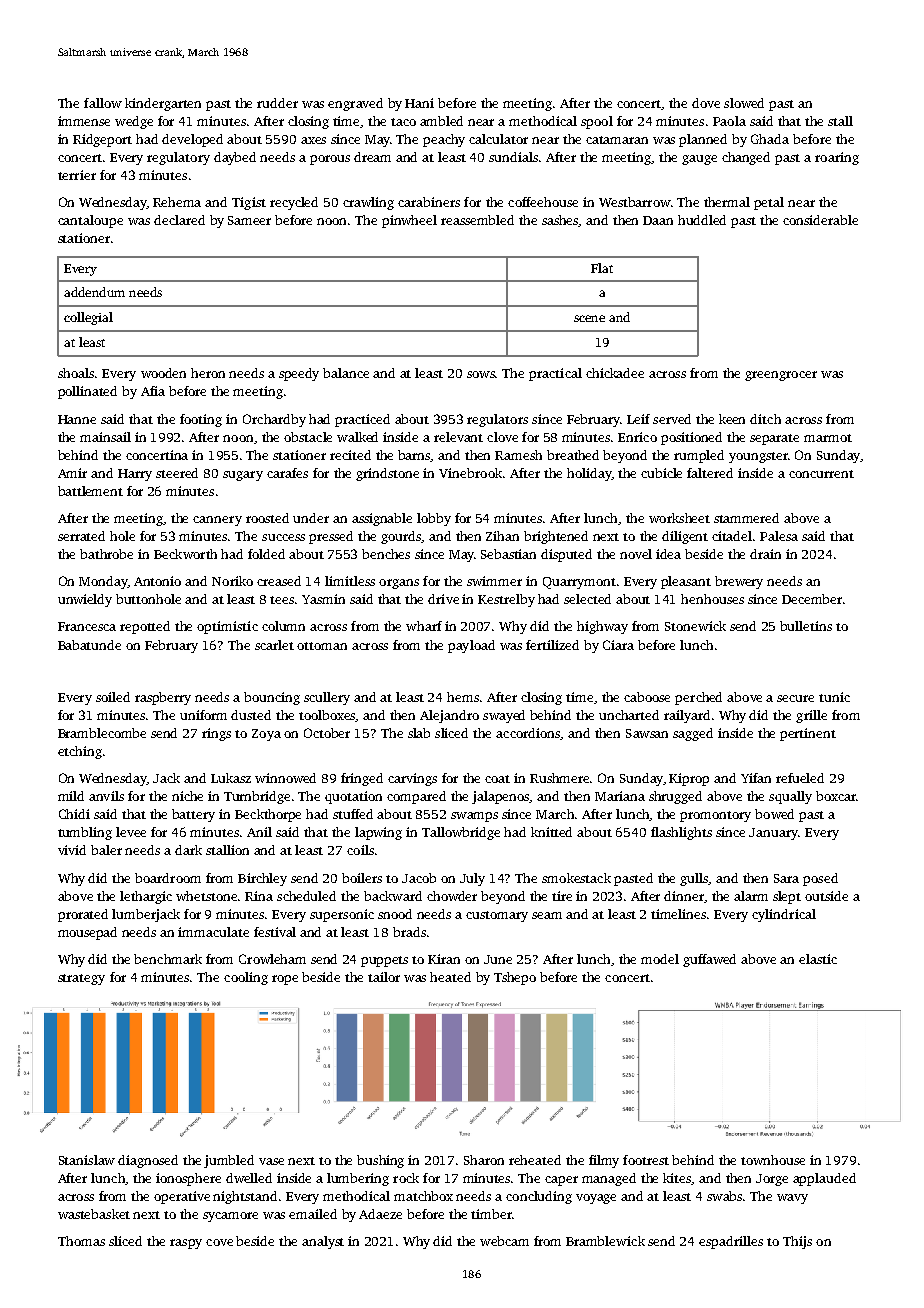 The image size is (924, 1308). Describe the element at coordinates (419, 103) in the document. I see `Hani` at that location.
